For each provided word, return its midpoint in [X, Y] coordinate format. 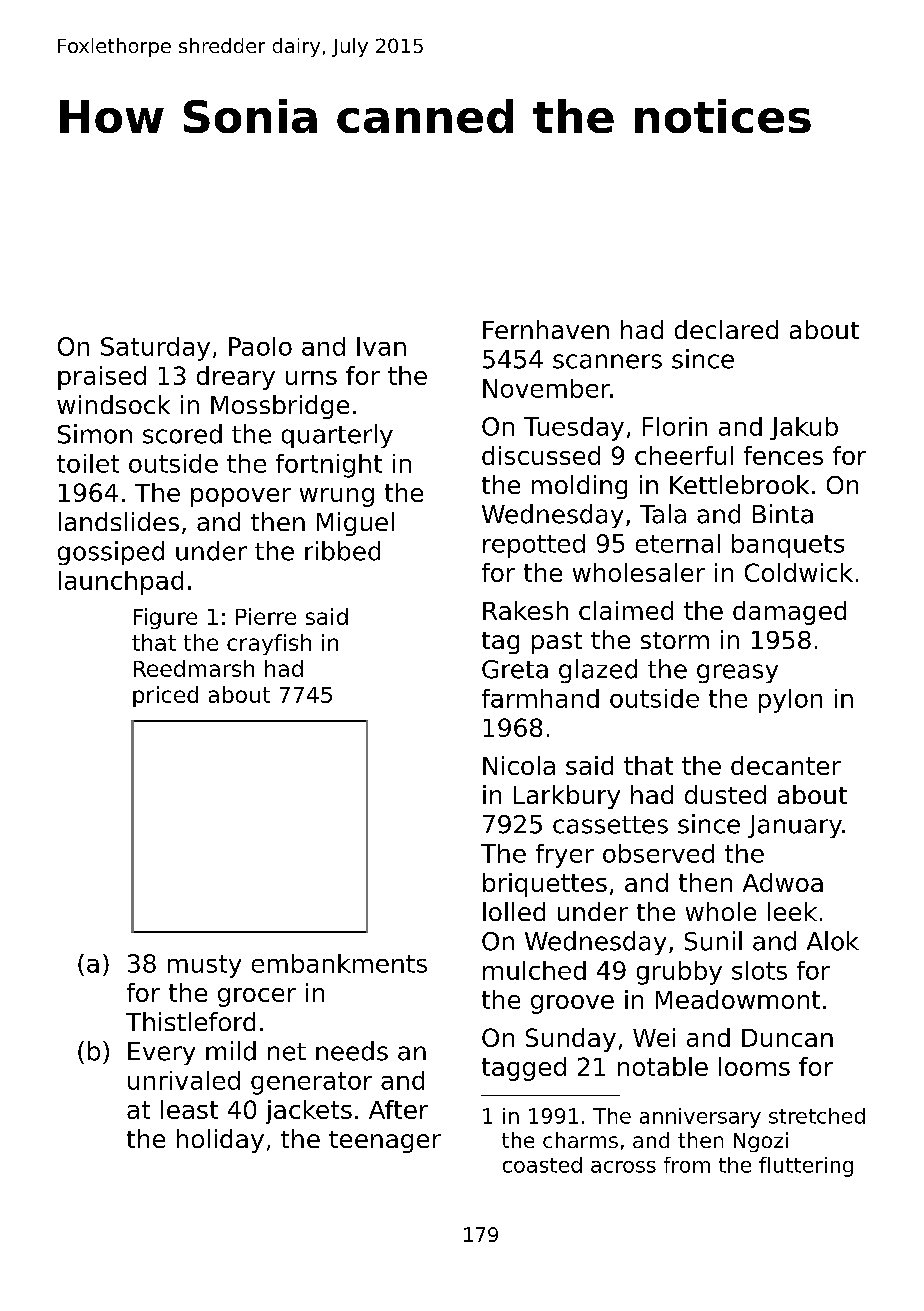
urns [311, 378]
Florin [675, 426]
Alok [833, 941]
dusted [725, 794]
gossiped [111, 553]
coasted [542, 1165]
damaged [789, 613]
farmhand [540, 698]
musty [204, 966]
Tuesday [574, 429]
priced [165, 696]
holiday [220, 1141]
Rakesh [525, 610]
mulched [534, 970]
